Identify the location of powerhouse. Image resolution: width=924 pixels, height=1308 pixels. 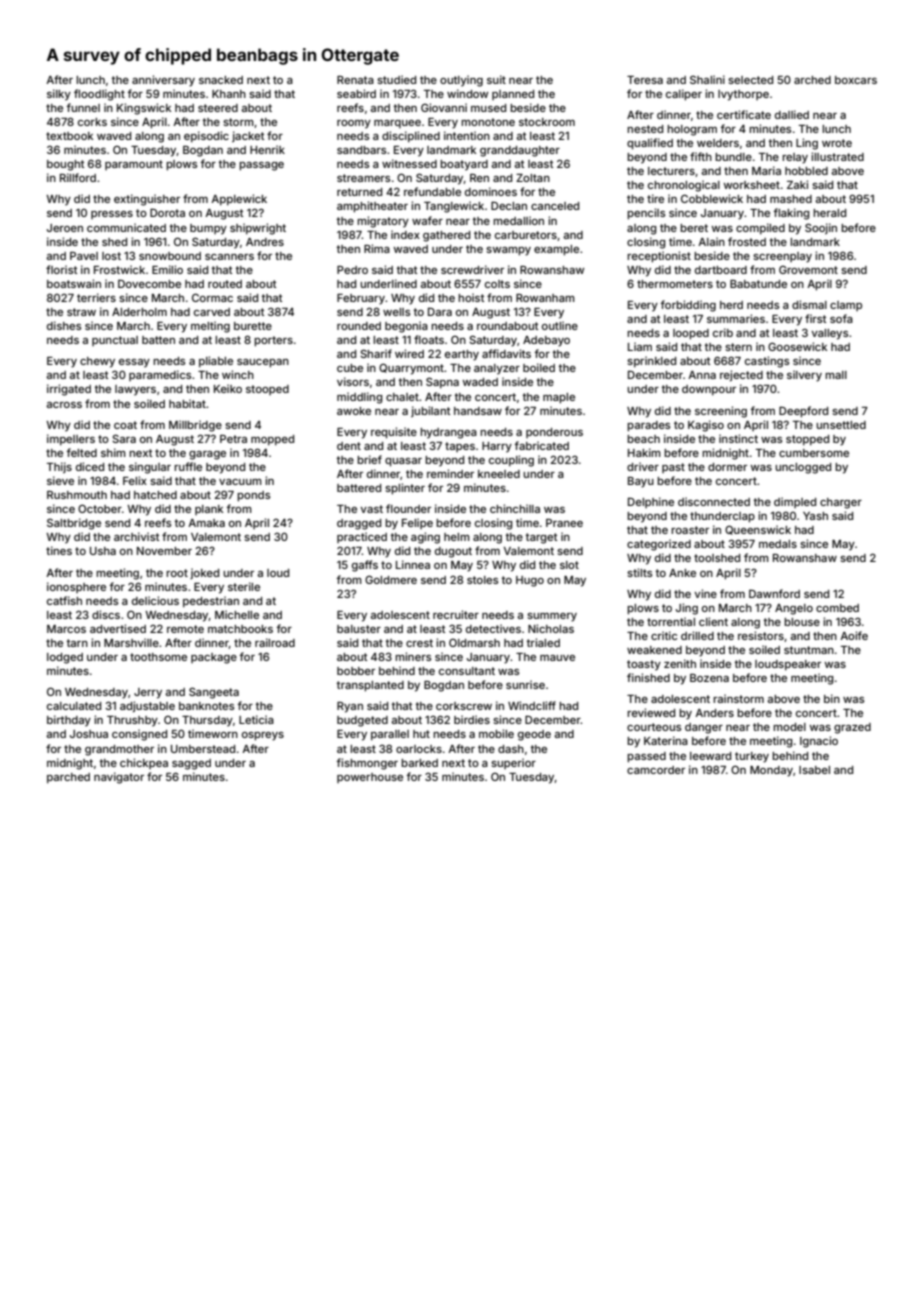
(370, 778).
